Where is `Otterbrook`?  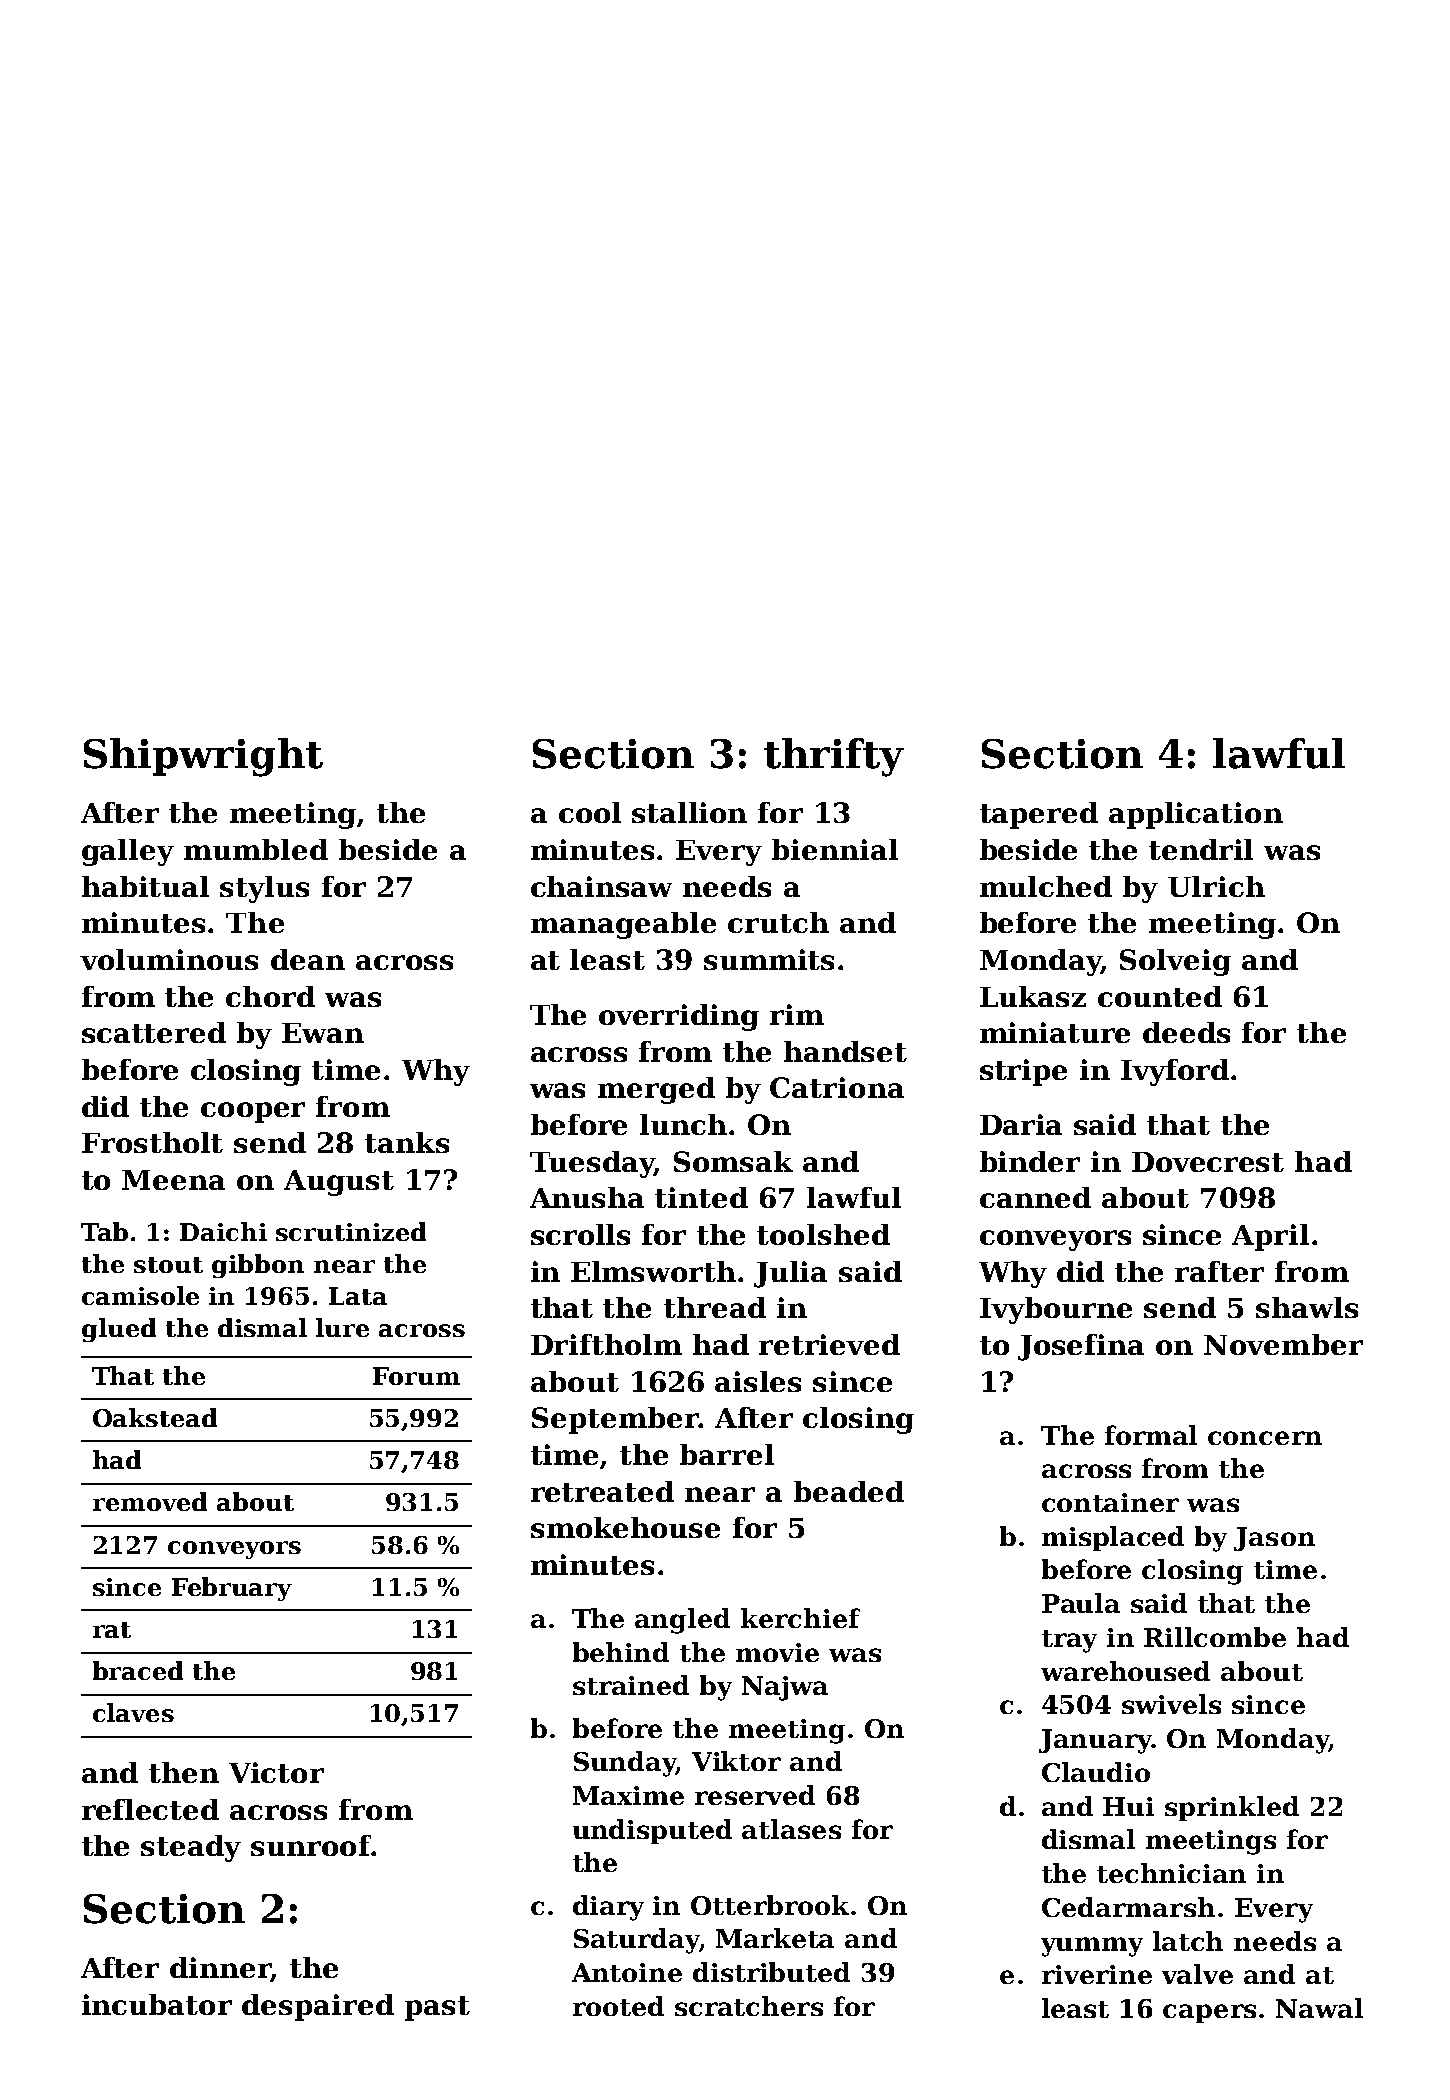 Otterbrook is located at coordinates (770, 1905).
